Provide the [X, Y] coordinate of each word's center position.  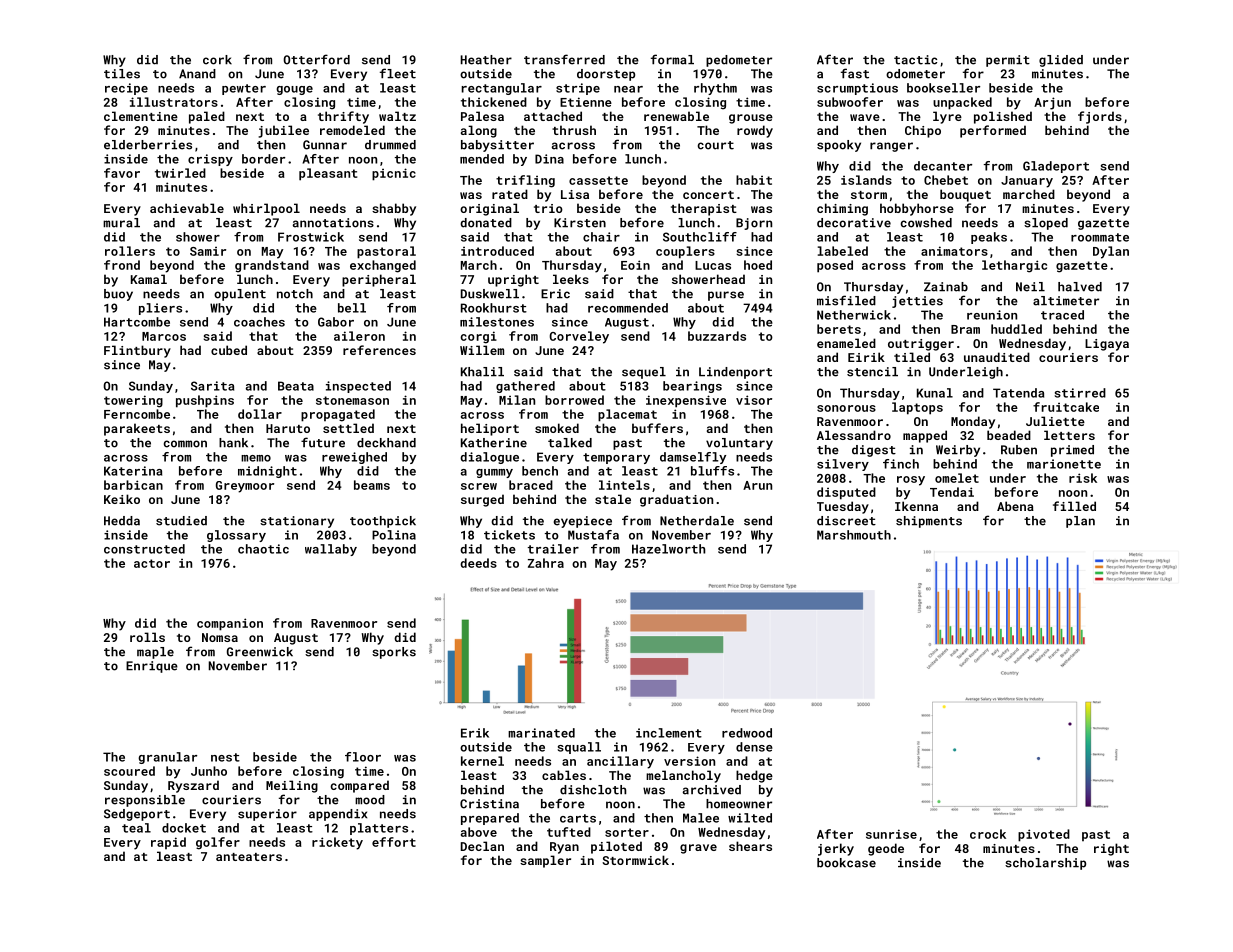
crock [988, 834]
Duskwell [490, 294]
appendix [338, 815]
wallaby [331, 550]
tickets [509, 535]
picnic [394, 174]
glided [1061, 61]
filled [1074, 506]
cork [217, 60]
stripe [578, 89]
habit [754, 180]
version [689, 761]
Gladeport [1056, 167]
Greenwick [260, 652]
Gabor [336, 322]
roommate [1100, 237]
